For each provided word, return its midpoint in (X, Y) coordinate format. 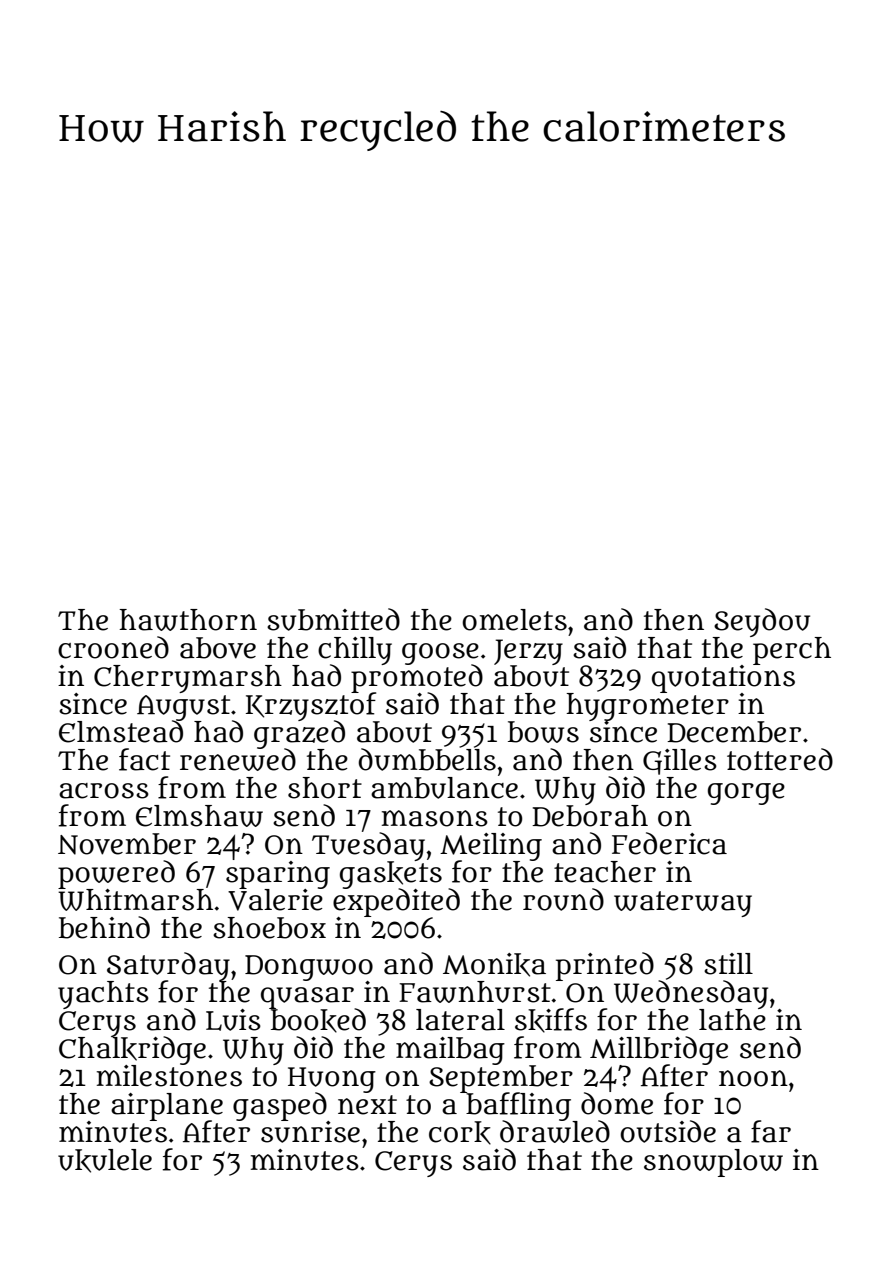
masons (435, 818)
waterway (683, 904)
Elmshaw (199, 816)
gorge (746, 794)
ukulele (105, 1161)
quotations (723, 678)
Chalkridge (132, 1051)
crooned (113, 647)
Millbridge (659, 1050)
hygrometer (647, 706)
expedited (396, 902)
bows (543, 732)
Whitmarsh (135, 899)
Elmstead (121, 731)
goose (440, 653)
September (501, 1078)
